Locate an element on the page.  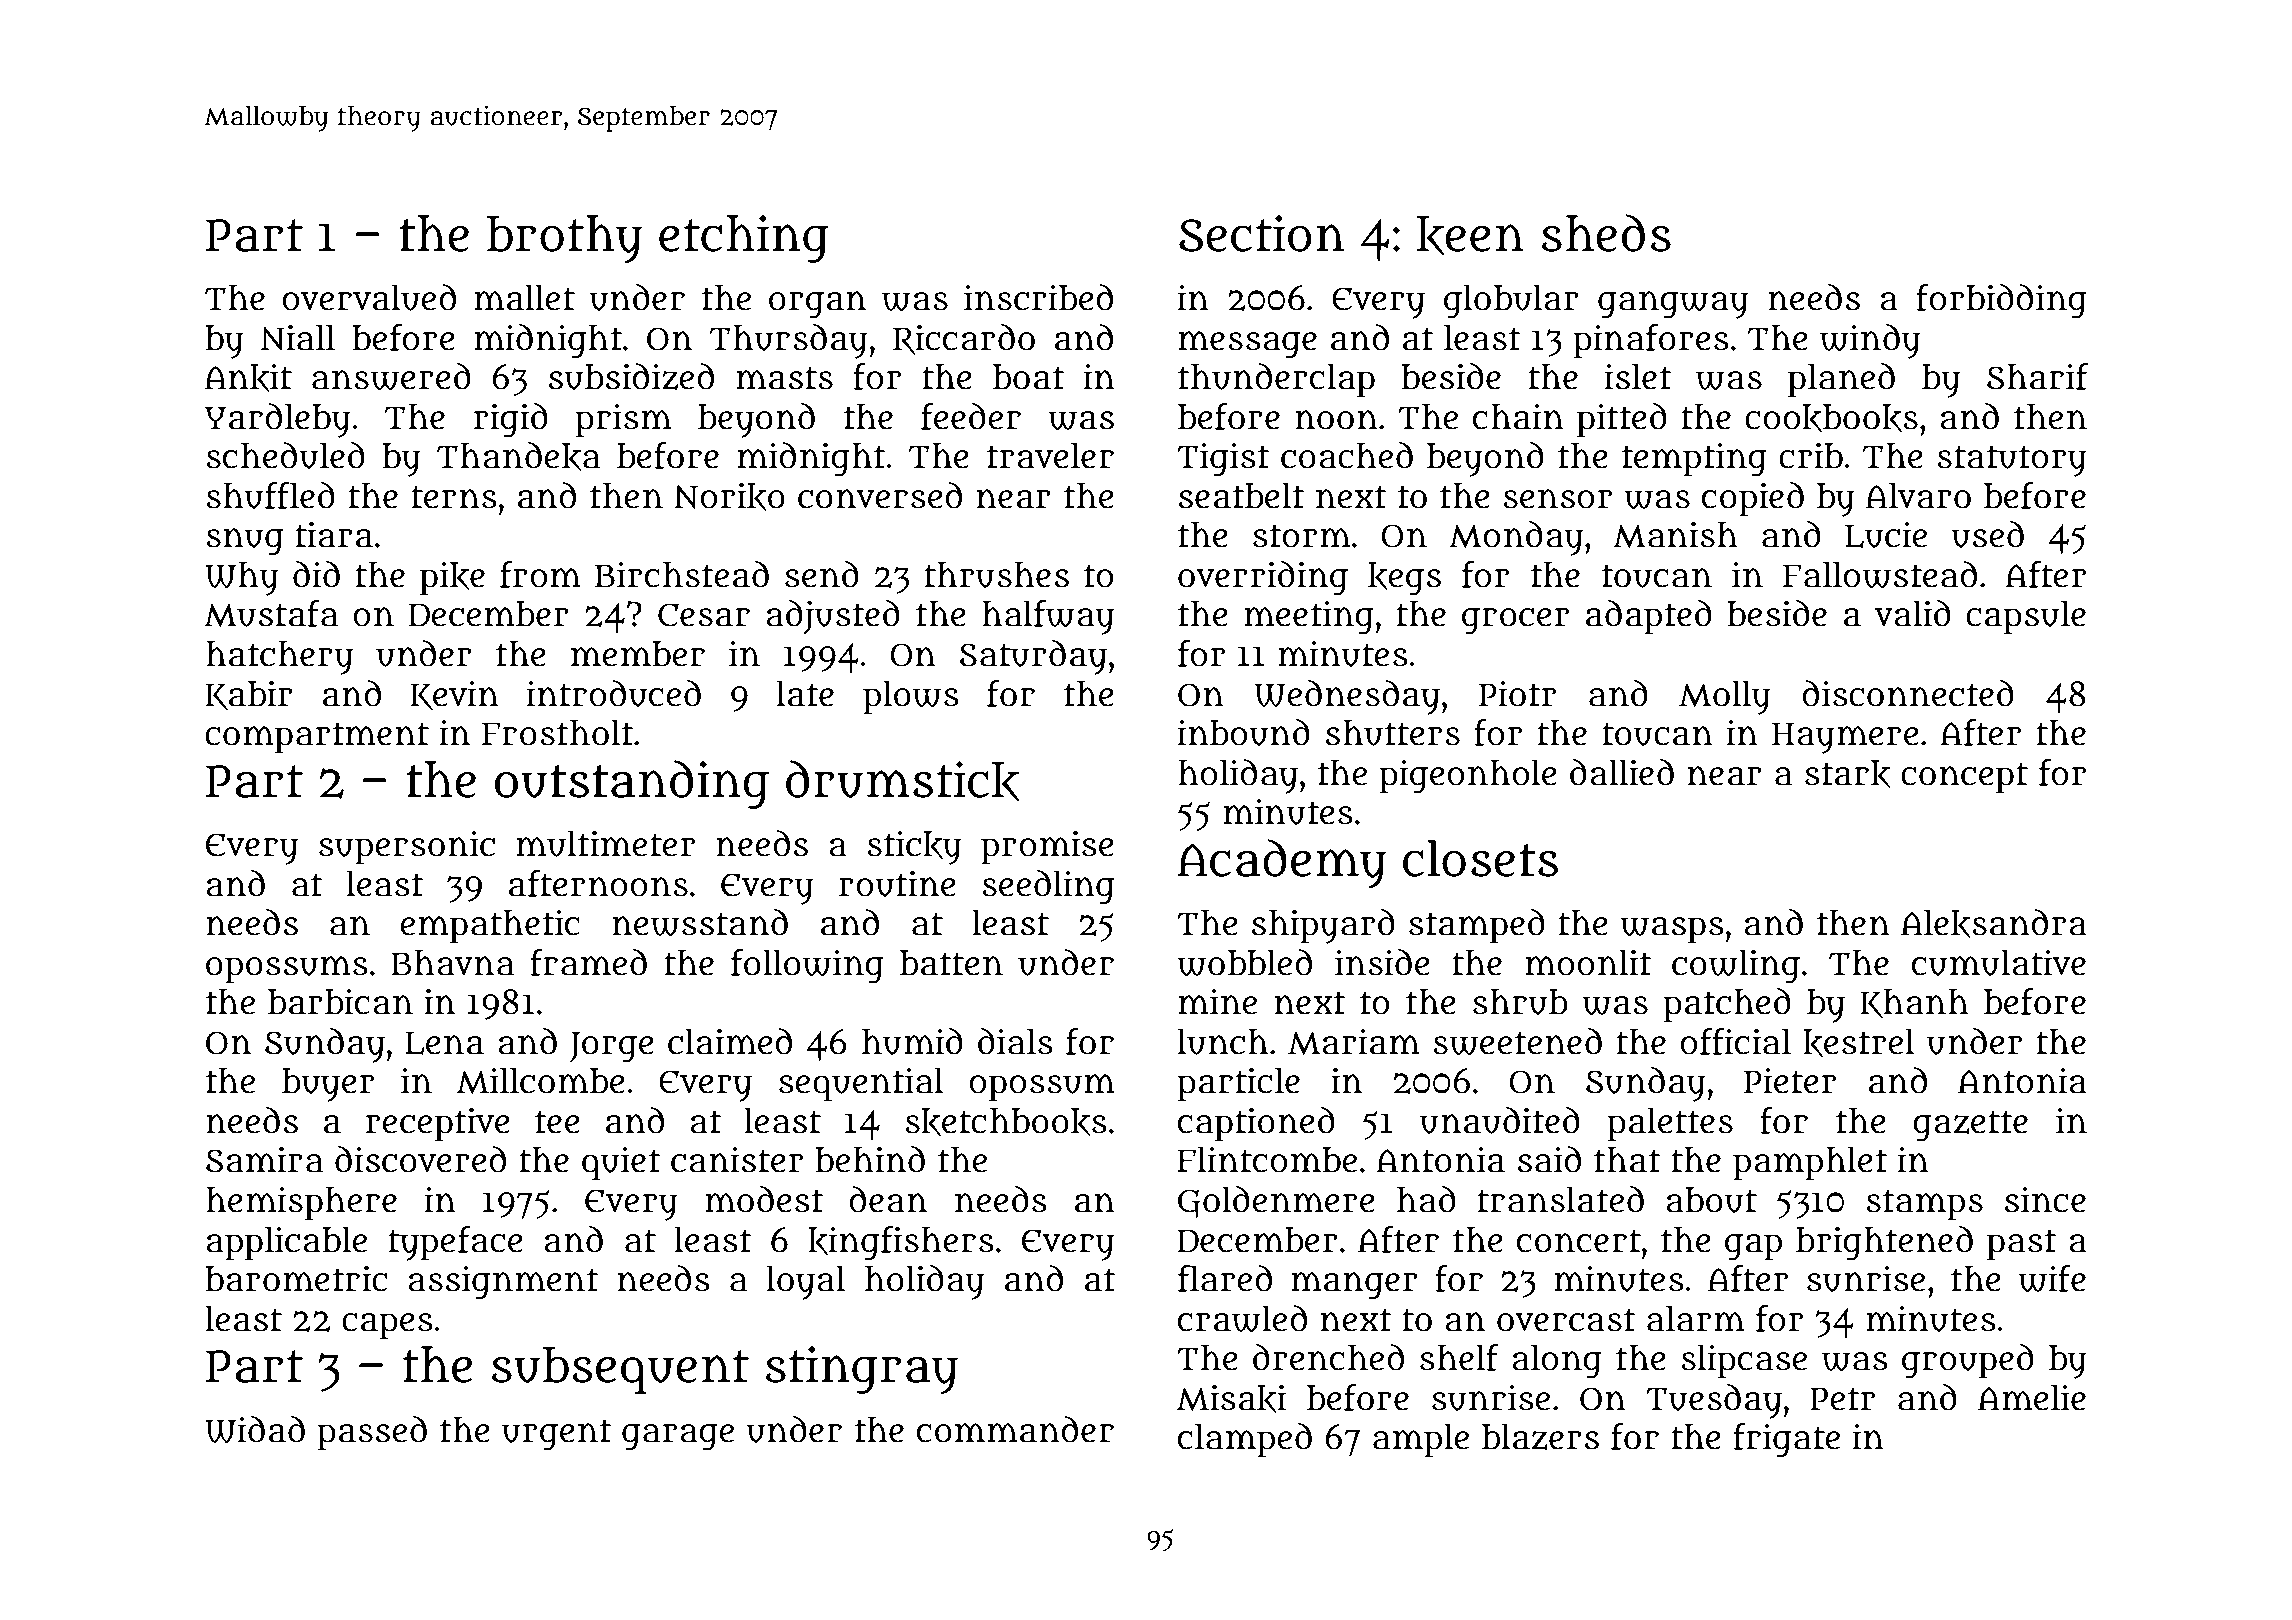
wife is located at coordinates (2052, 1278).
